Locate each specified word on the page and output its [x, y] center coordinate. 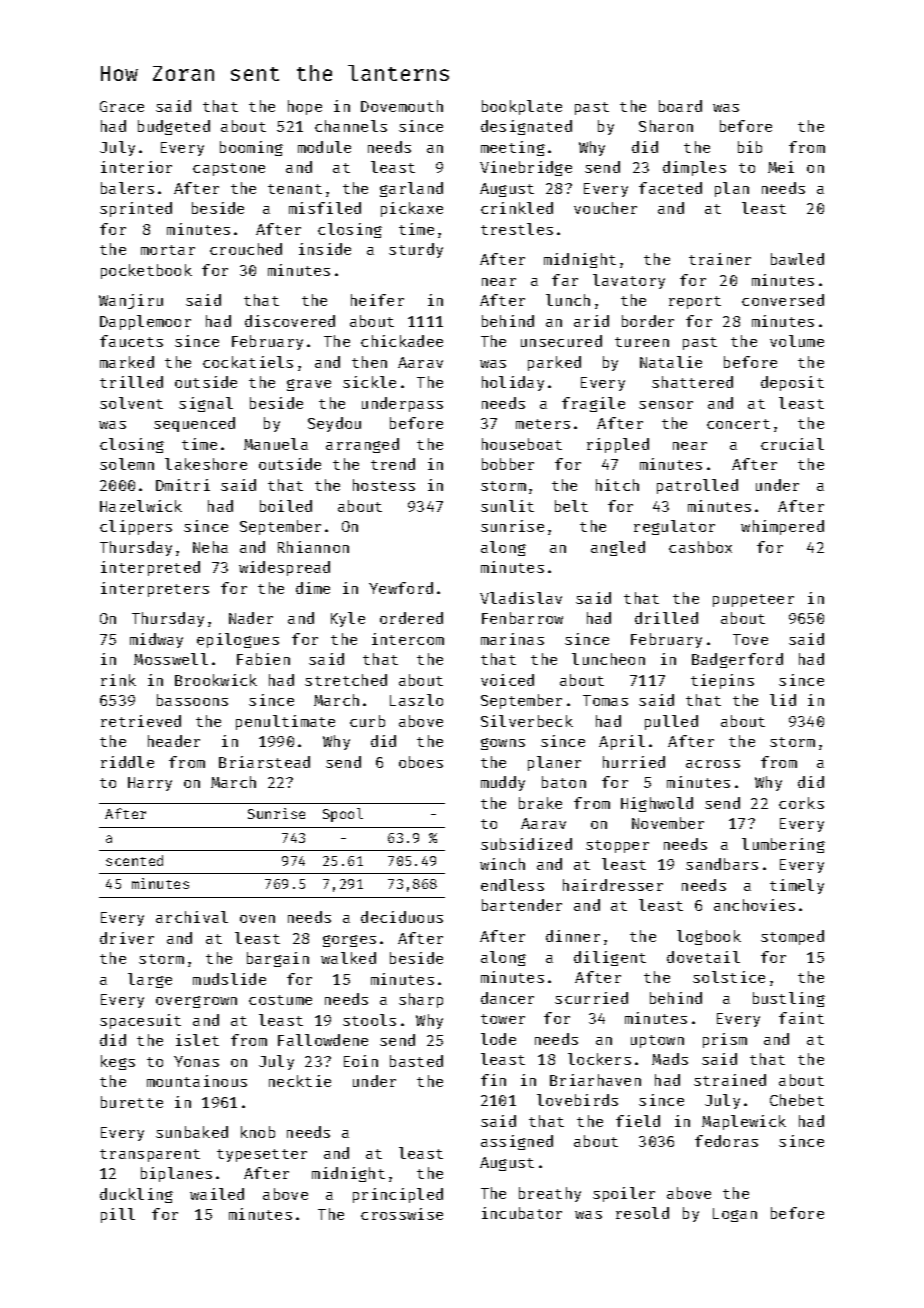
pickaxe [412, 209]
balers [127, 188]
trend [393, 464]
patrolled [697, 486]
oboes [421, 762]
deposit [792, 383]
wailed [217, 1194]
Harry [150, 784]
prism [725, 1040]
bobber [508, 464]
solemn [127, 464]
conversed [783, 300]
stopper [617, 846]
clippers [136, 527]
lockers [599, 1059]
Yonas [196, 1061]
